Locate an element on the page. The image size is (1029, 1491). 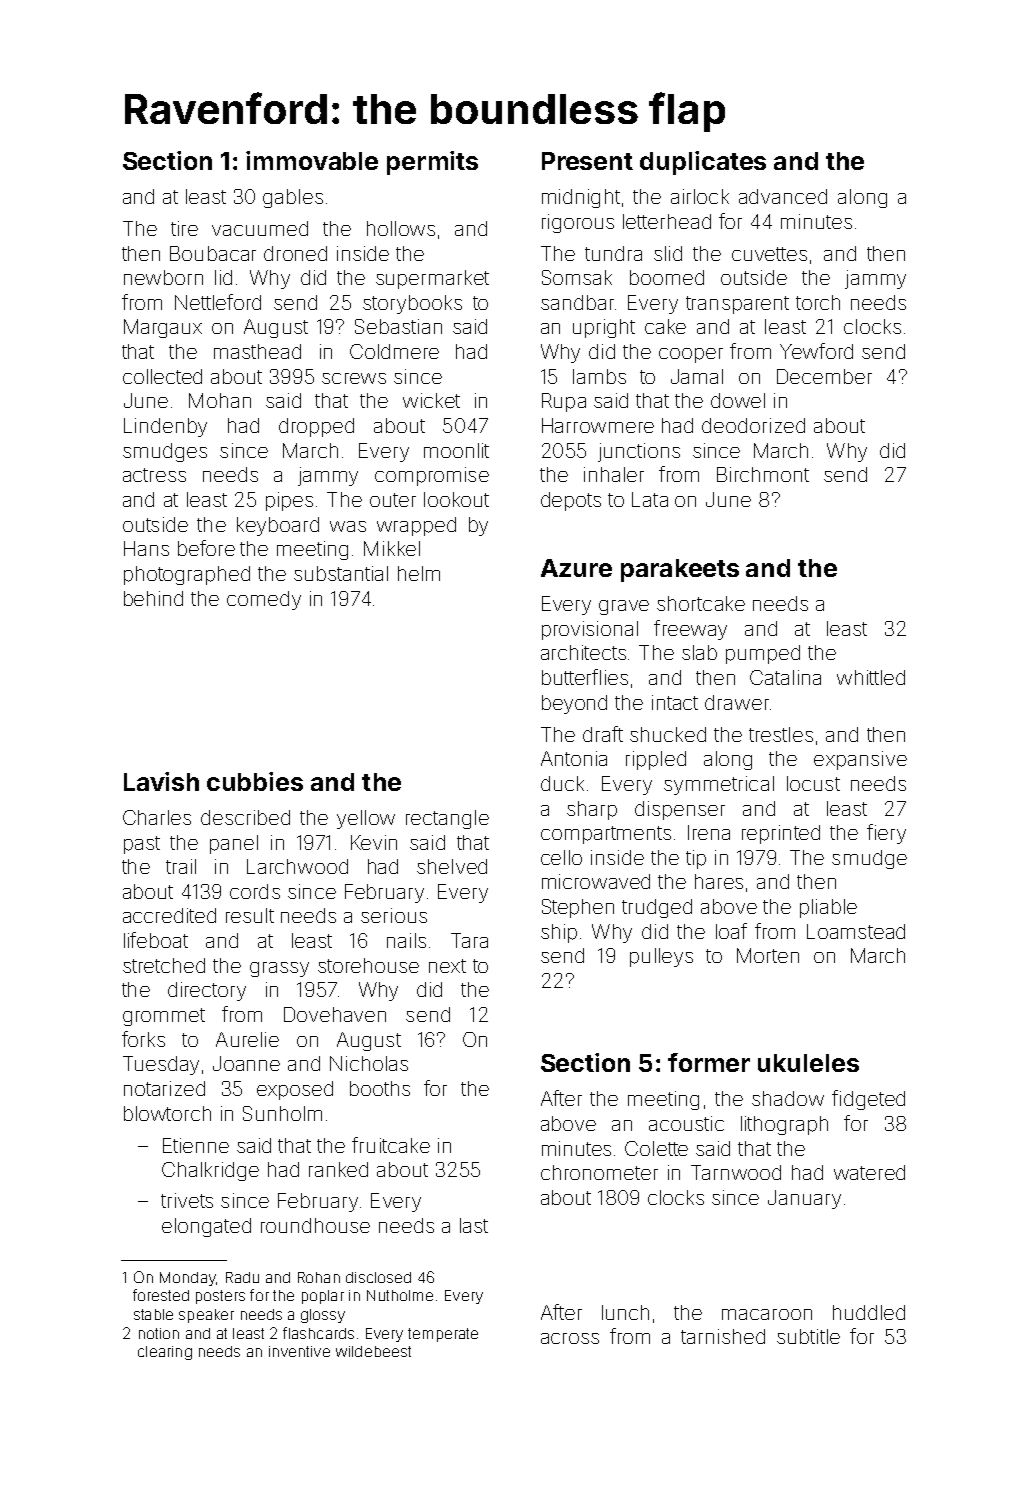
architects is located at coordinates (583, 652).
